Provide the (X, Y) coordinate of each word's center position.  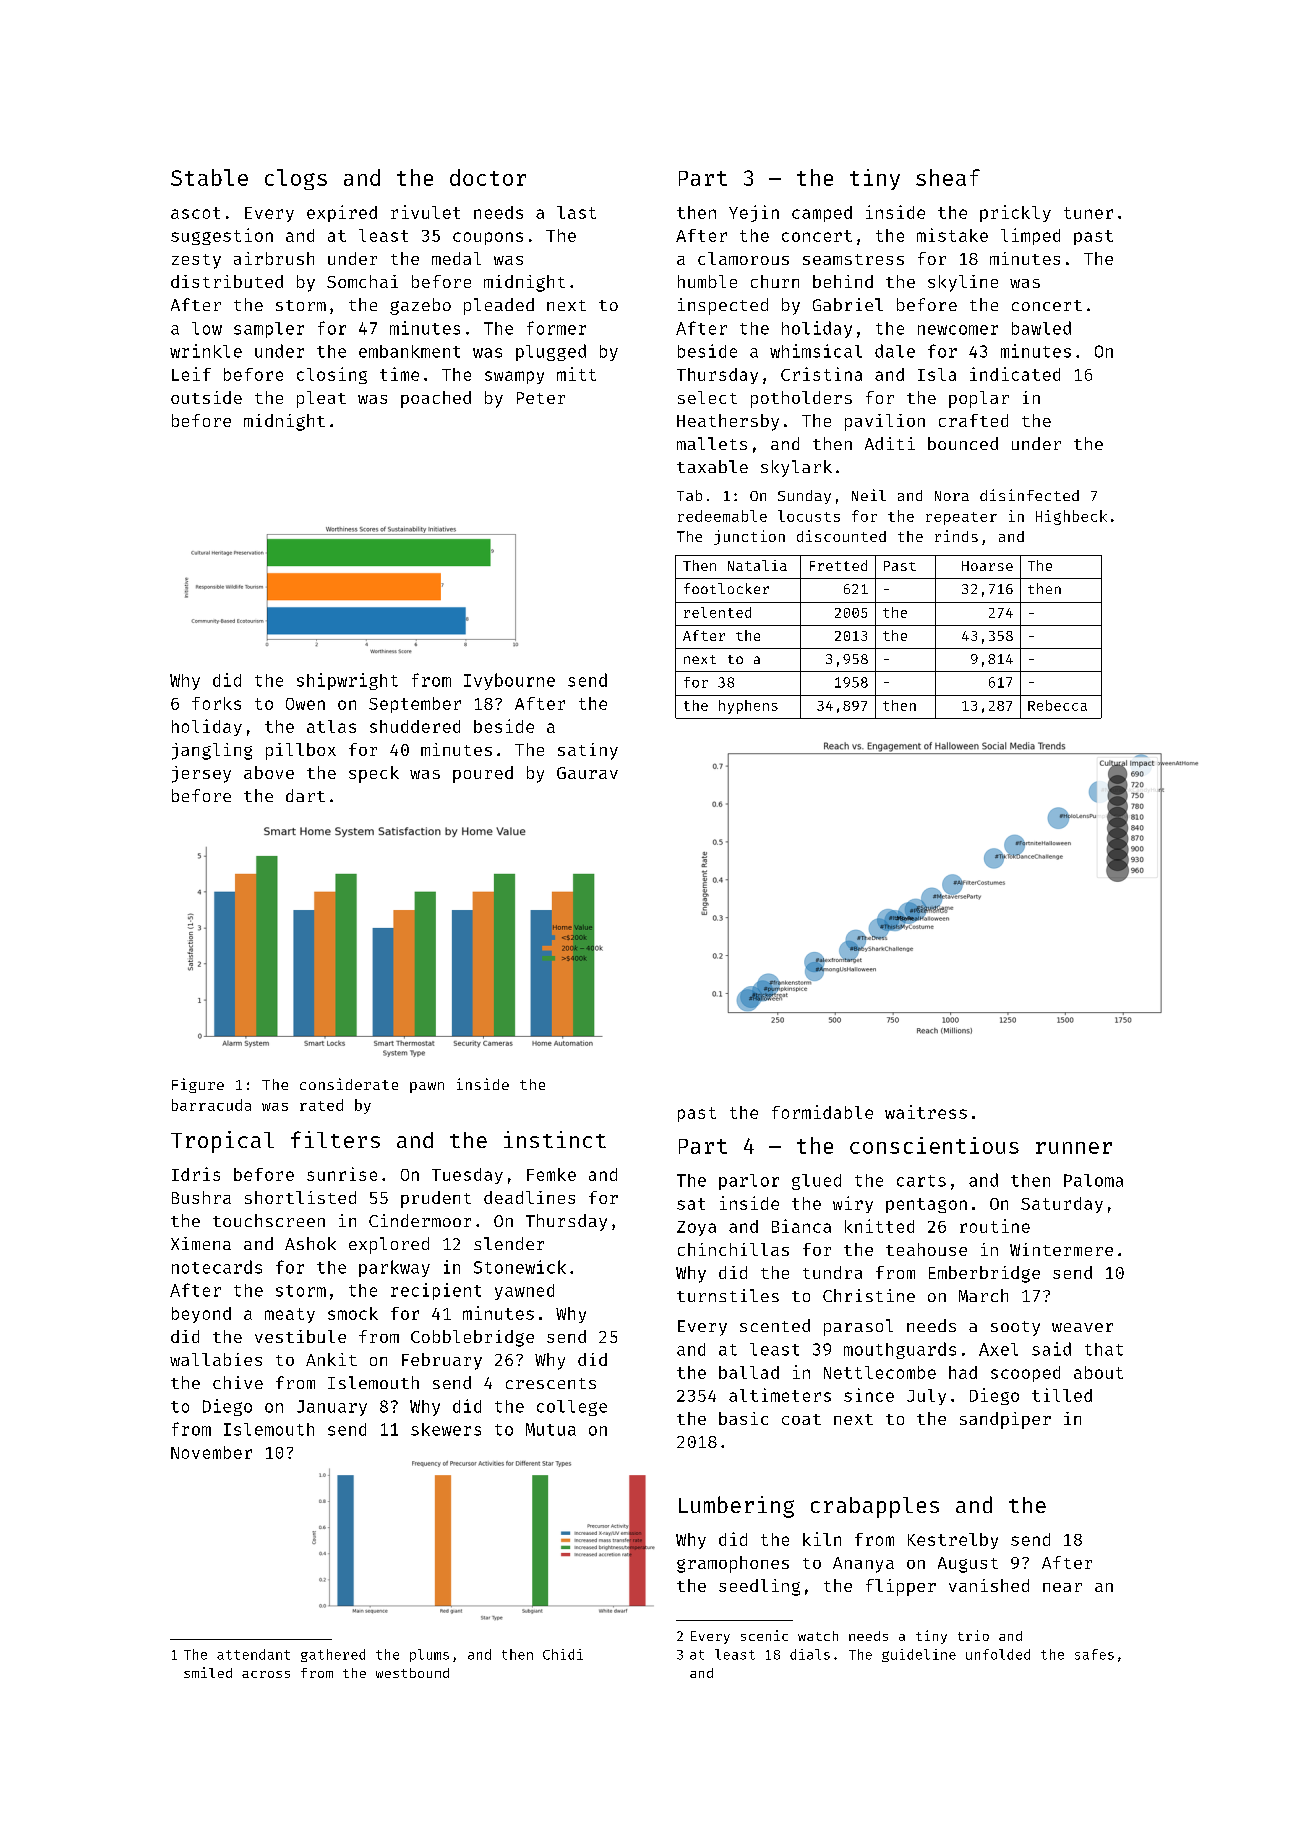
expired (342, 213)
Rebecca (1057, 705)
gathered (333, 1655)
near (1062, 1587)
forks (216, 703)
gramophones (733, 1564)
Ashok (310, 1243)
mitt (576, 374)
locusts (809, 516)
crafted (973, 420)
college (572, 1408)
